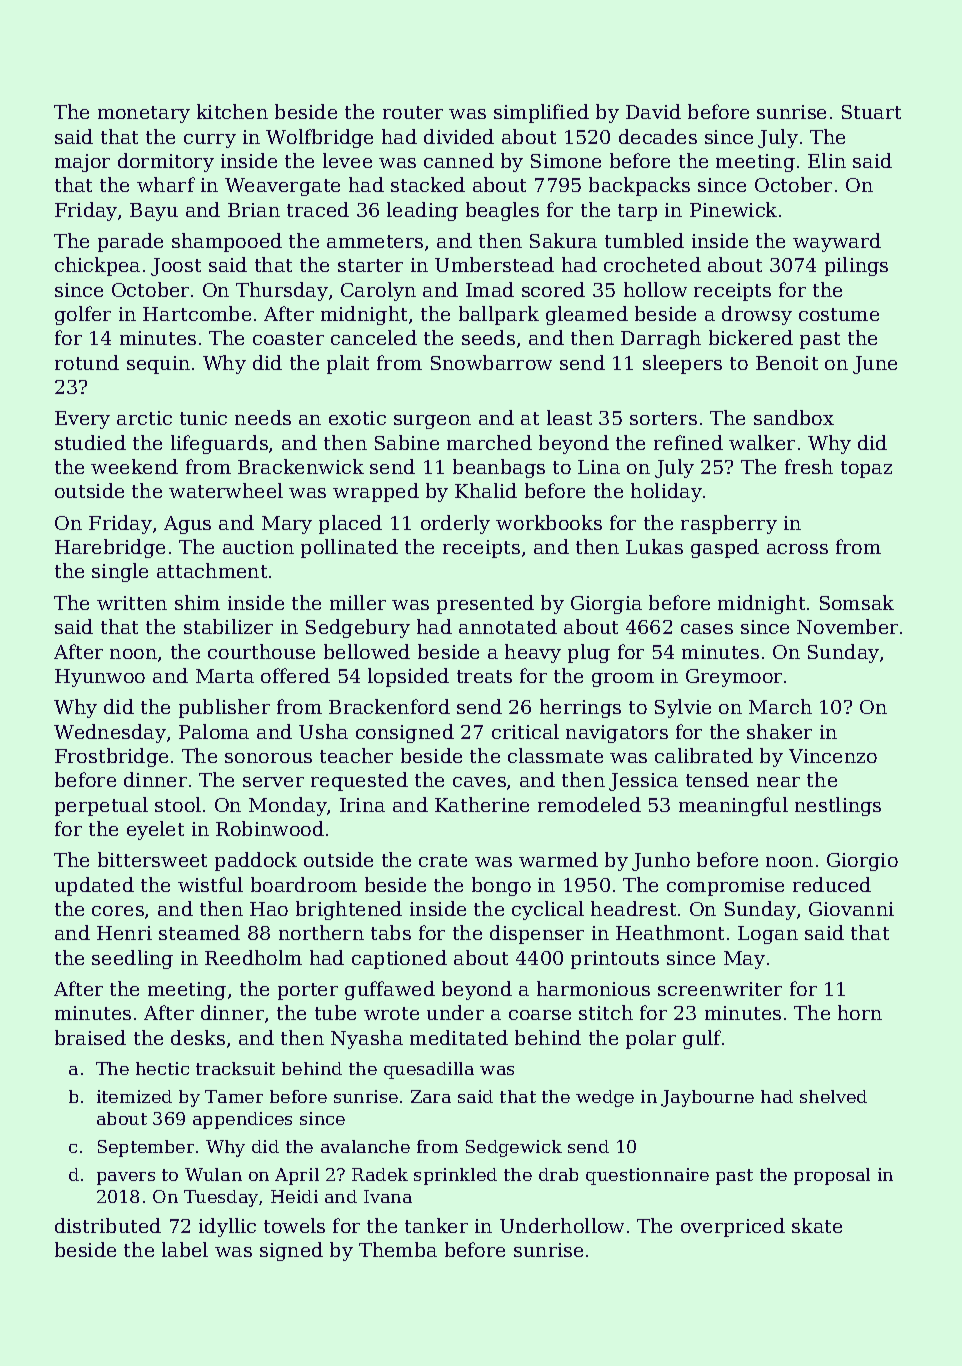 The image size is (962, 1366). What do you see at coordinates (319, 138) in the screenshot?
I see `Wolfbridge` at bounding box center [319, 138].
